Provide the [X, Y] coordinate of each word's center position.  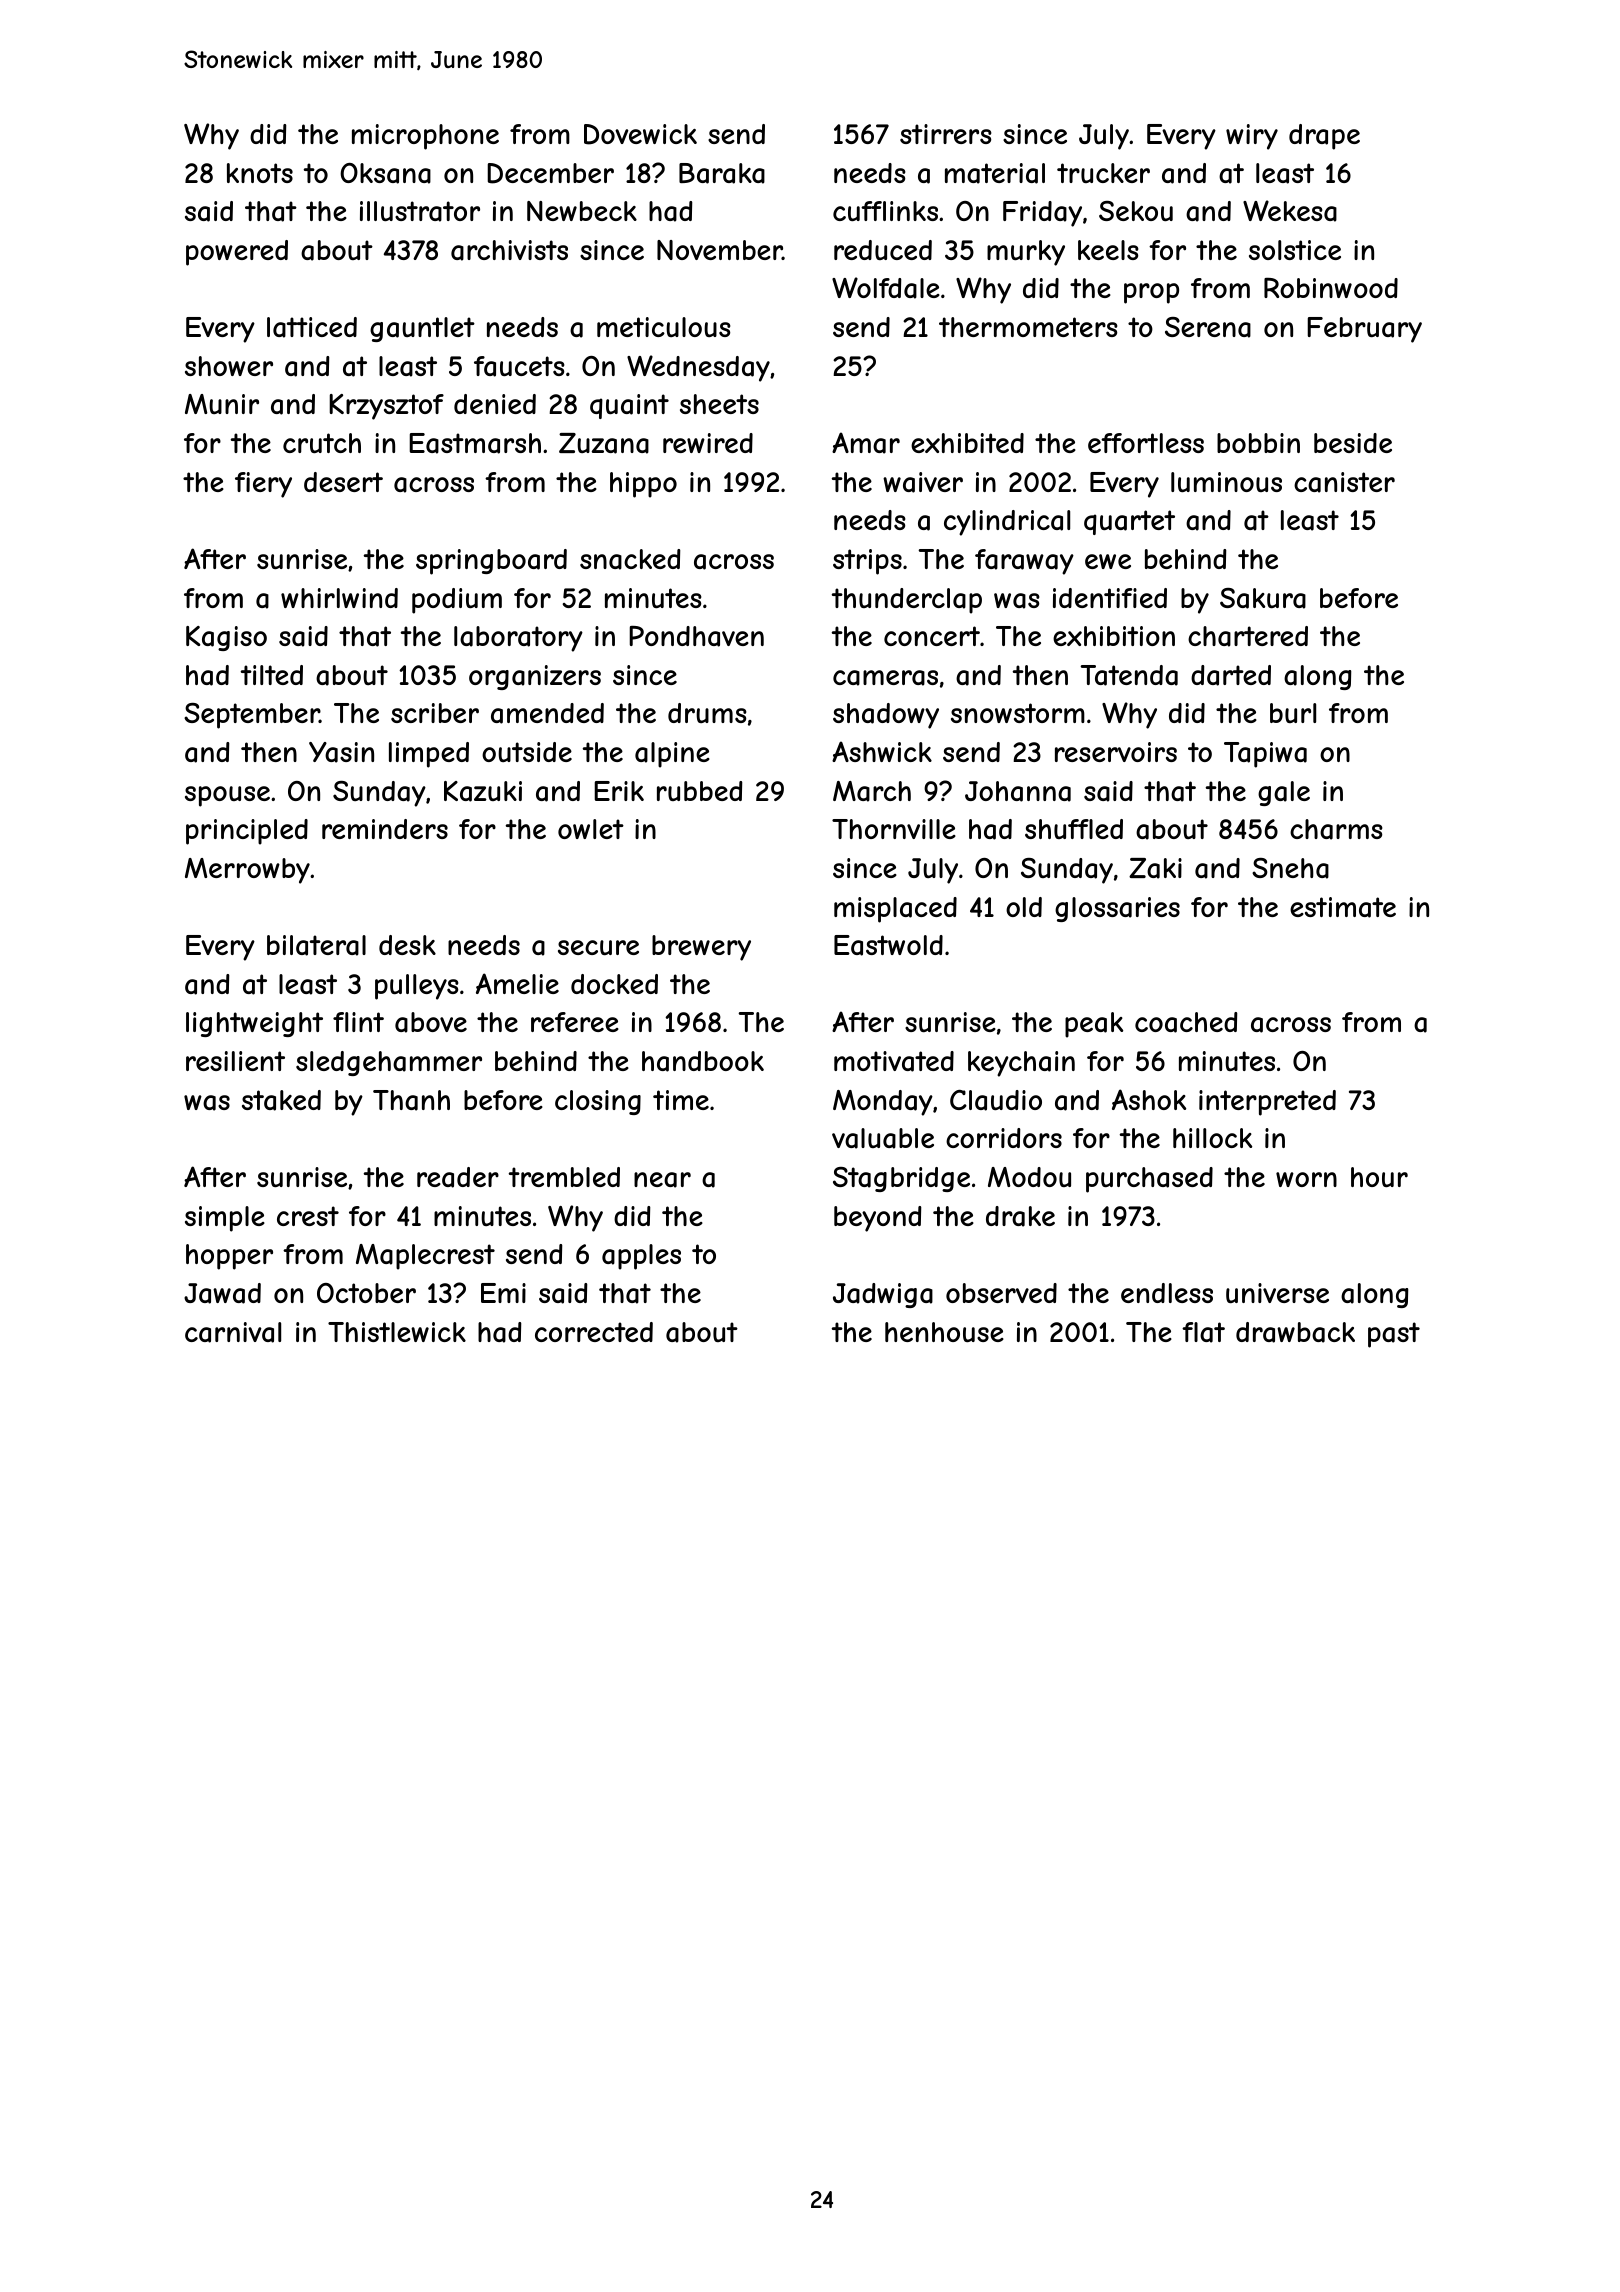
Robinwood [1331, 287]
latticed [312, 327]
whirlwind [339, 598]
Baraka [722, 173]
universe [1277, 1293]
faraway [1024, 562]
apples [641, 1257]
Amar [866, 443]
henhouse [944, 1332]
